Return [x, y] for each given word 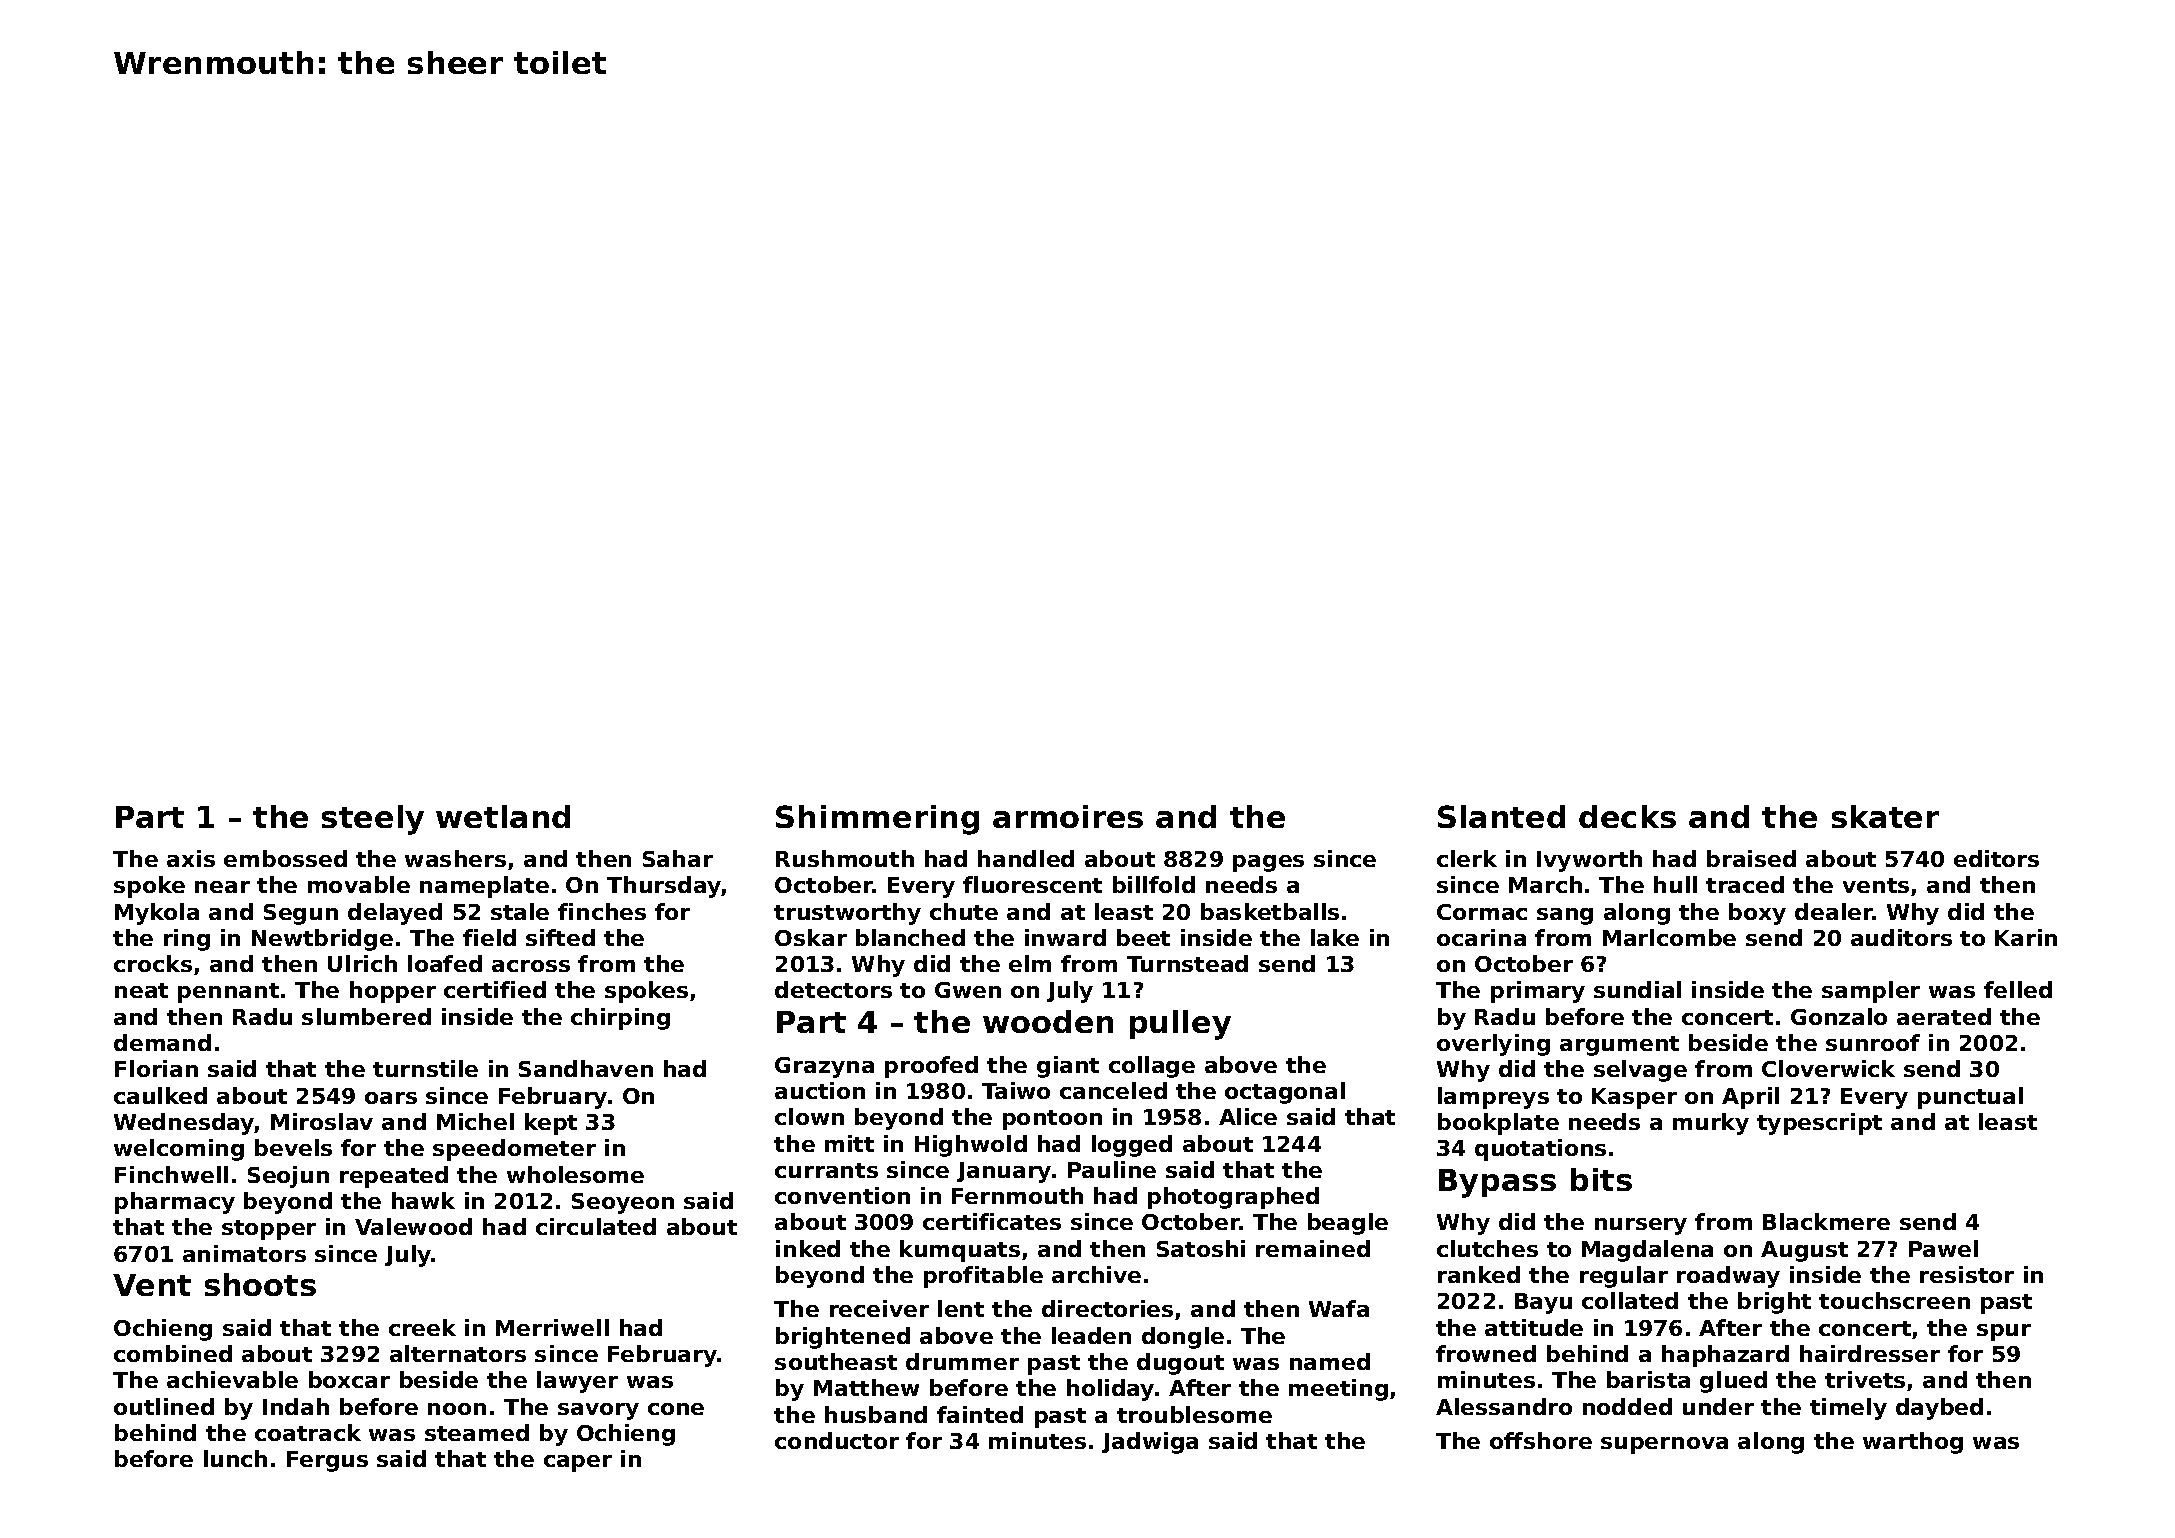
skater [1885, 816]
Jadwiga [1150, 1443]
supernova [1664, 1445]
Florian [156, 1068]
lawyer [577, 1382]
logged [1132, 1146]
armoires [1068, 816]
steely [373, 820]
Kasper [1634, 1098]
